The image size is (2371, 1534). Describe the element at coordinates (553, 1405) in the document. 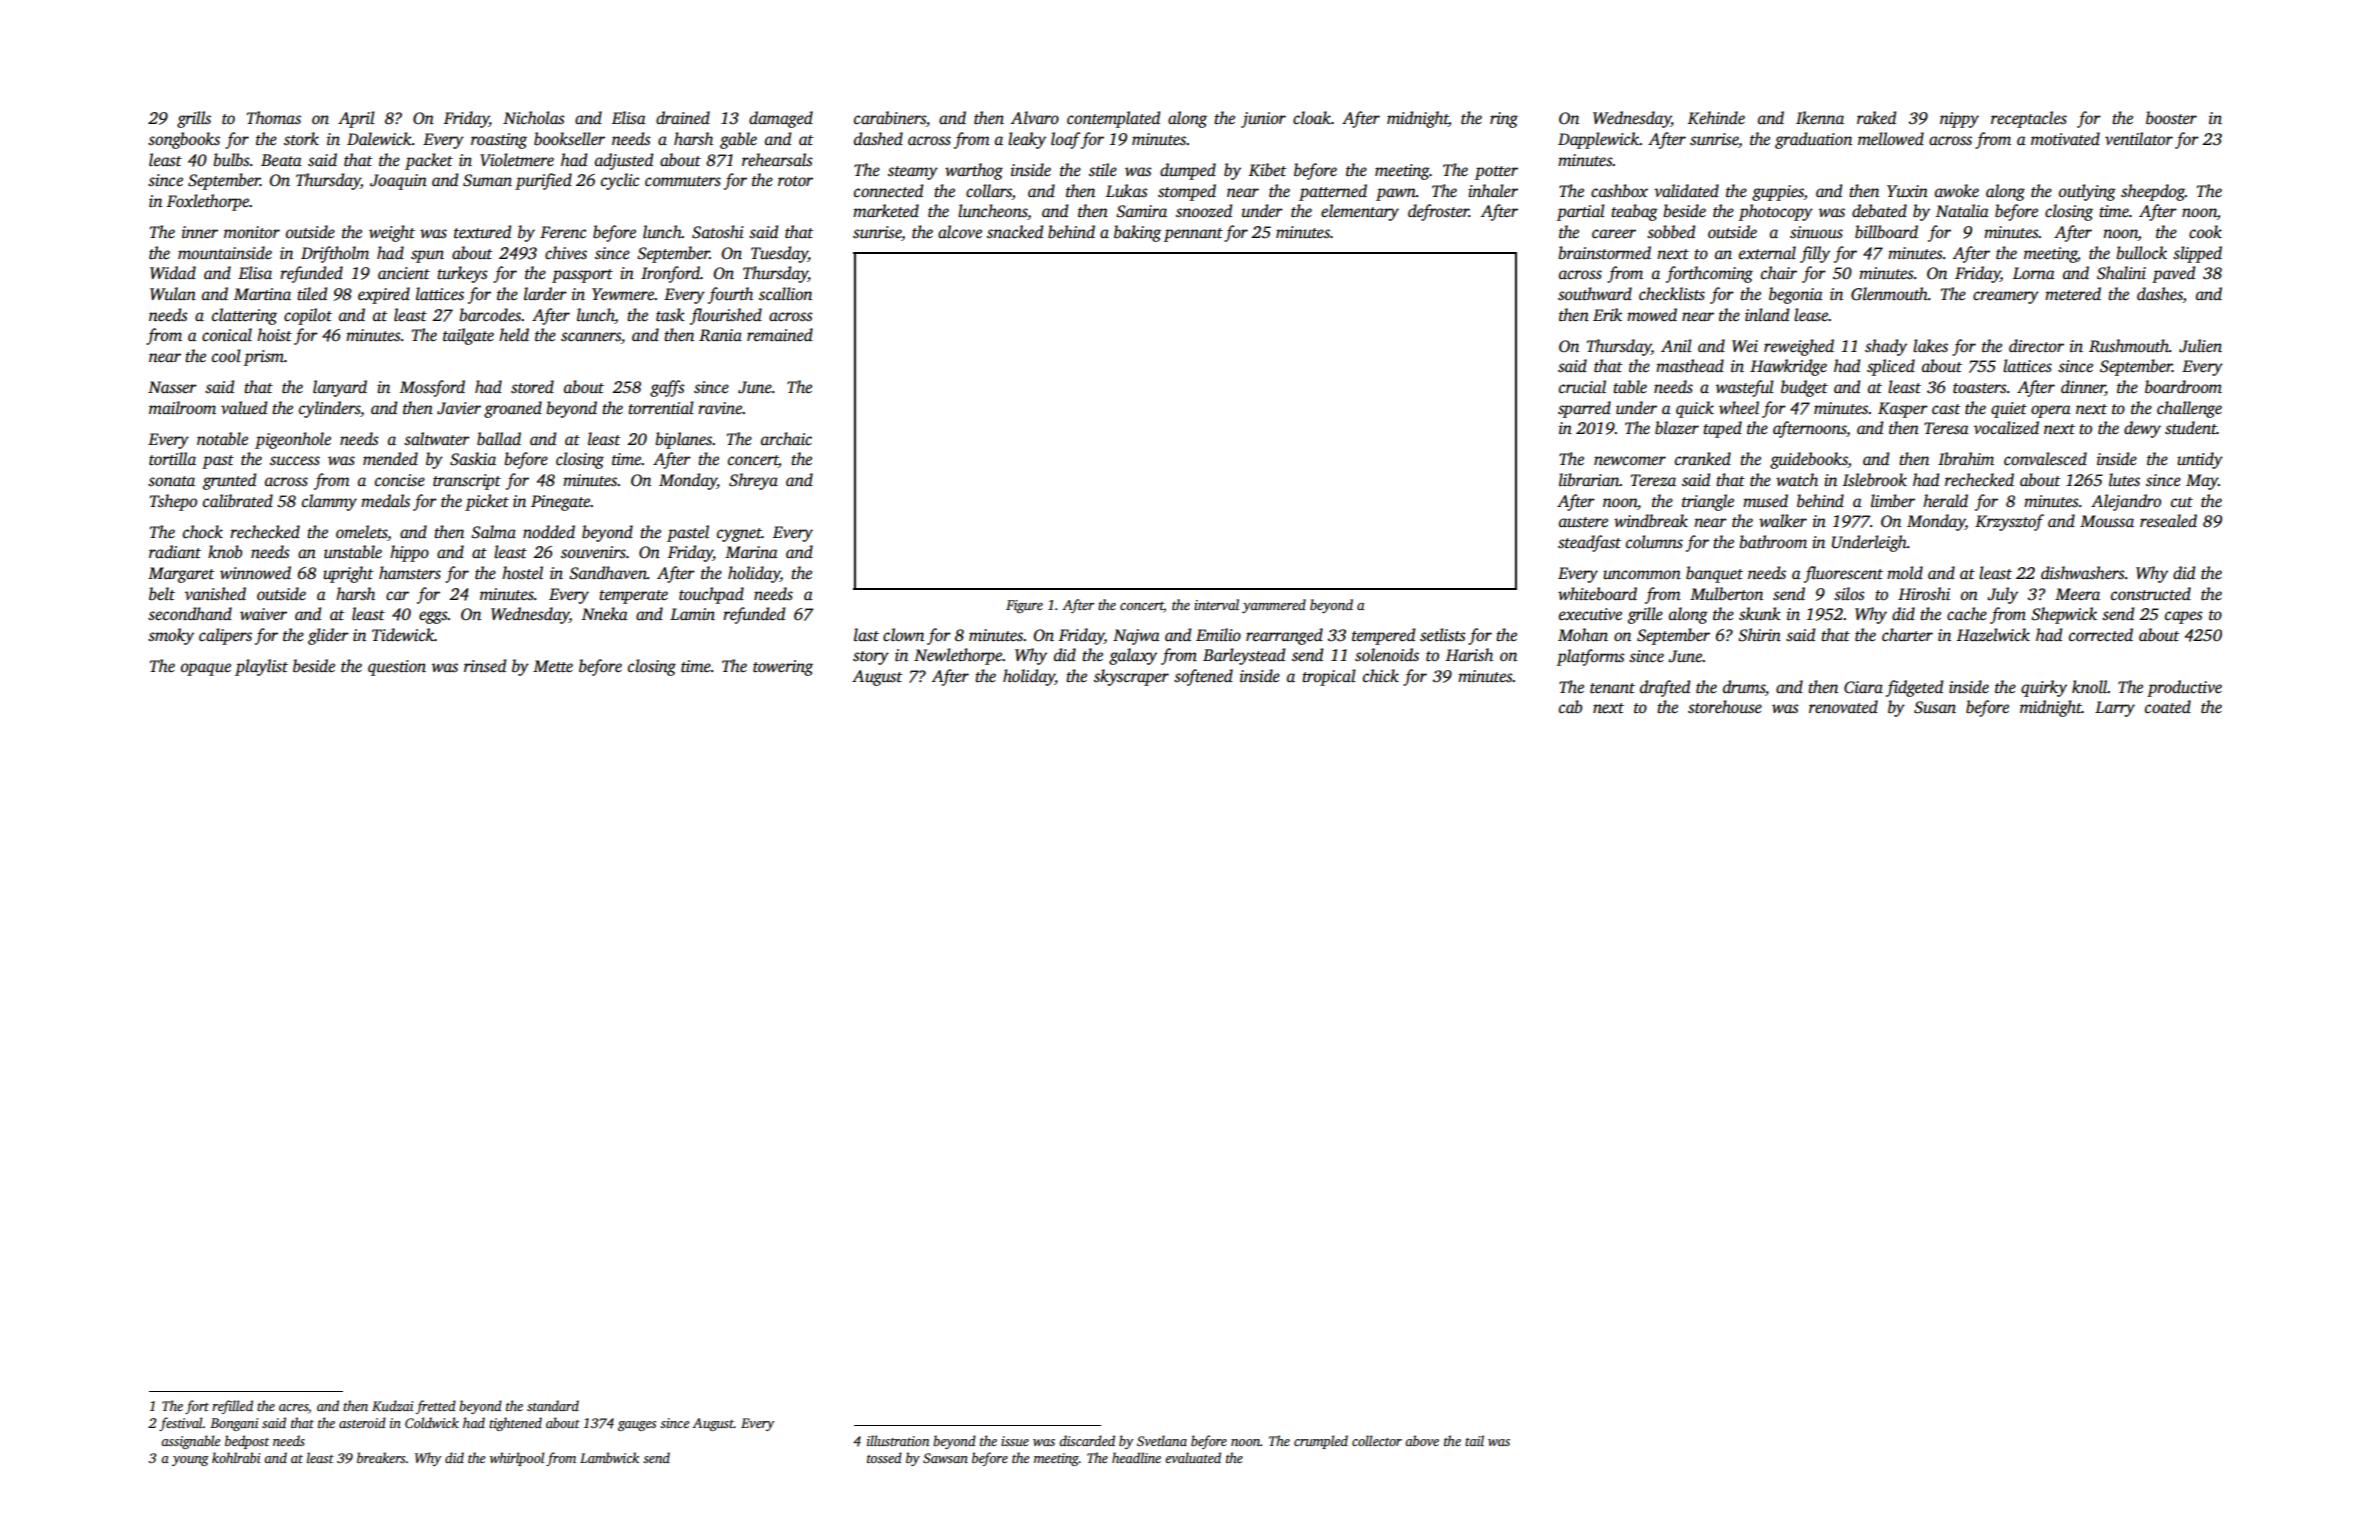

I see `standard` at that location.
